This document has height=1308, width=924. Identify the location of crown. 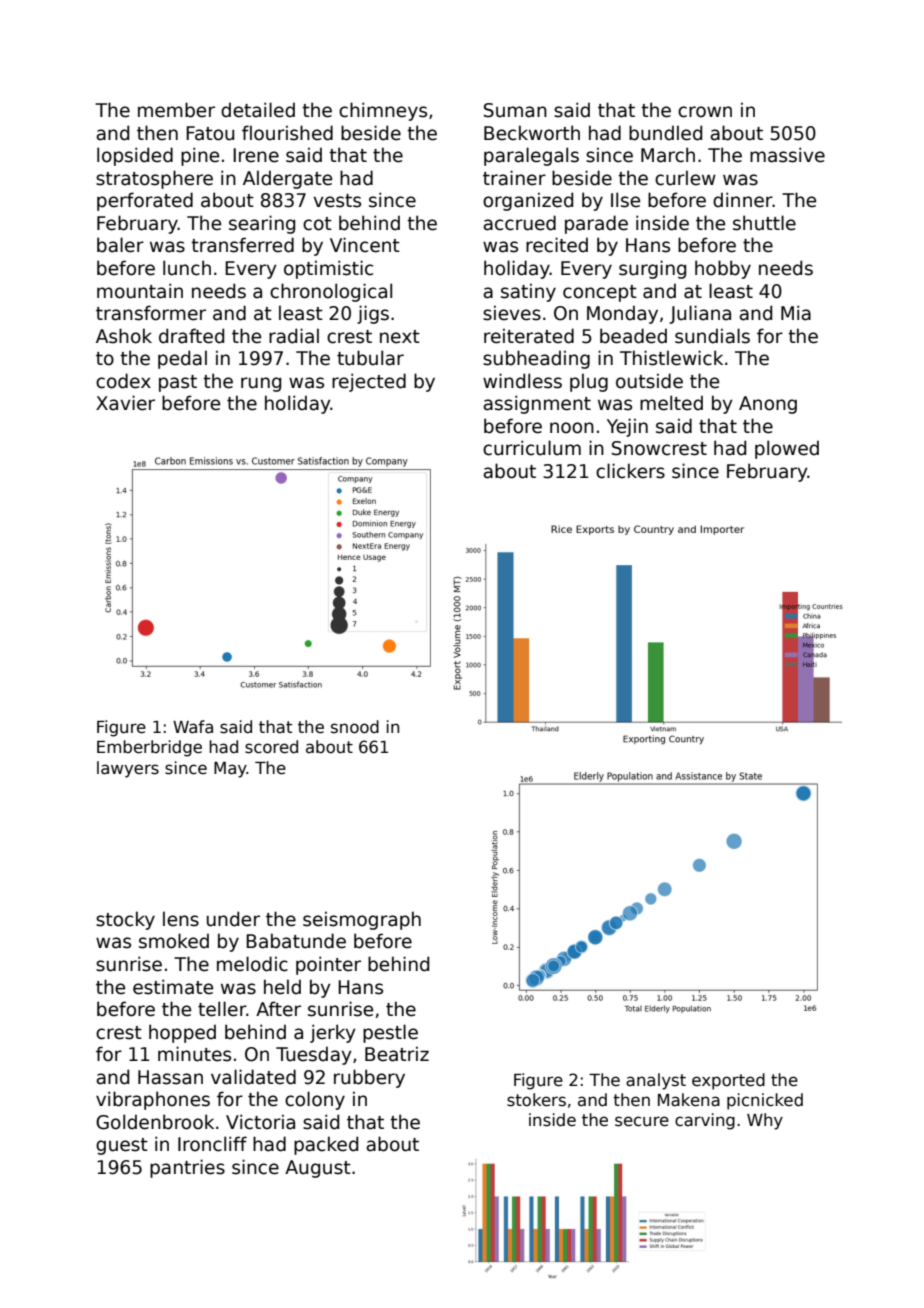
(705, 112).
